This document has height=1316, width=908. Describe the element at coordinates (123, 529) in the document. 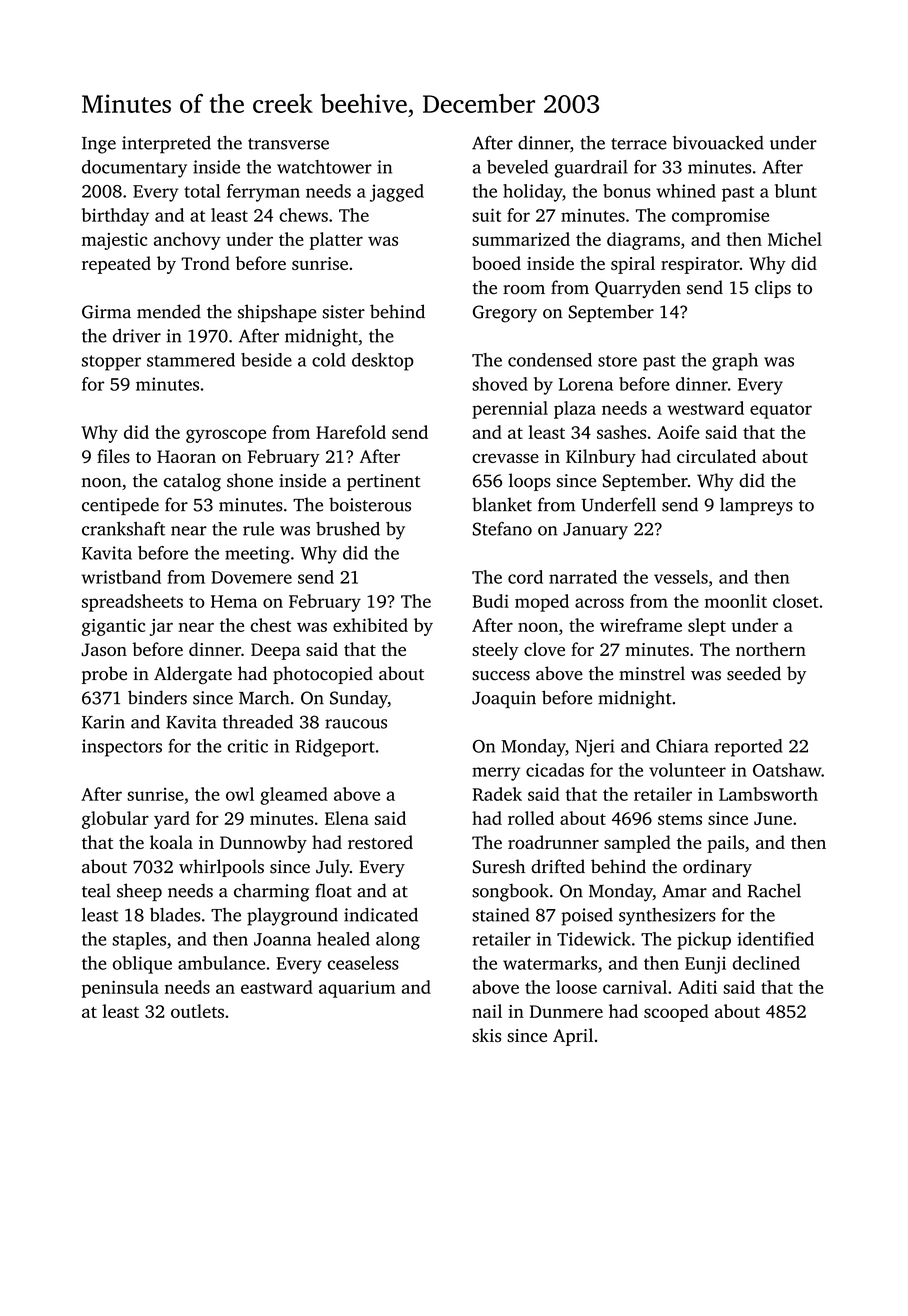

I see `crankshaft` at that location.
